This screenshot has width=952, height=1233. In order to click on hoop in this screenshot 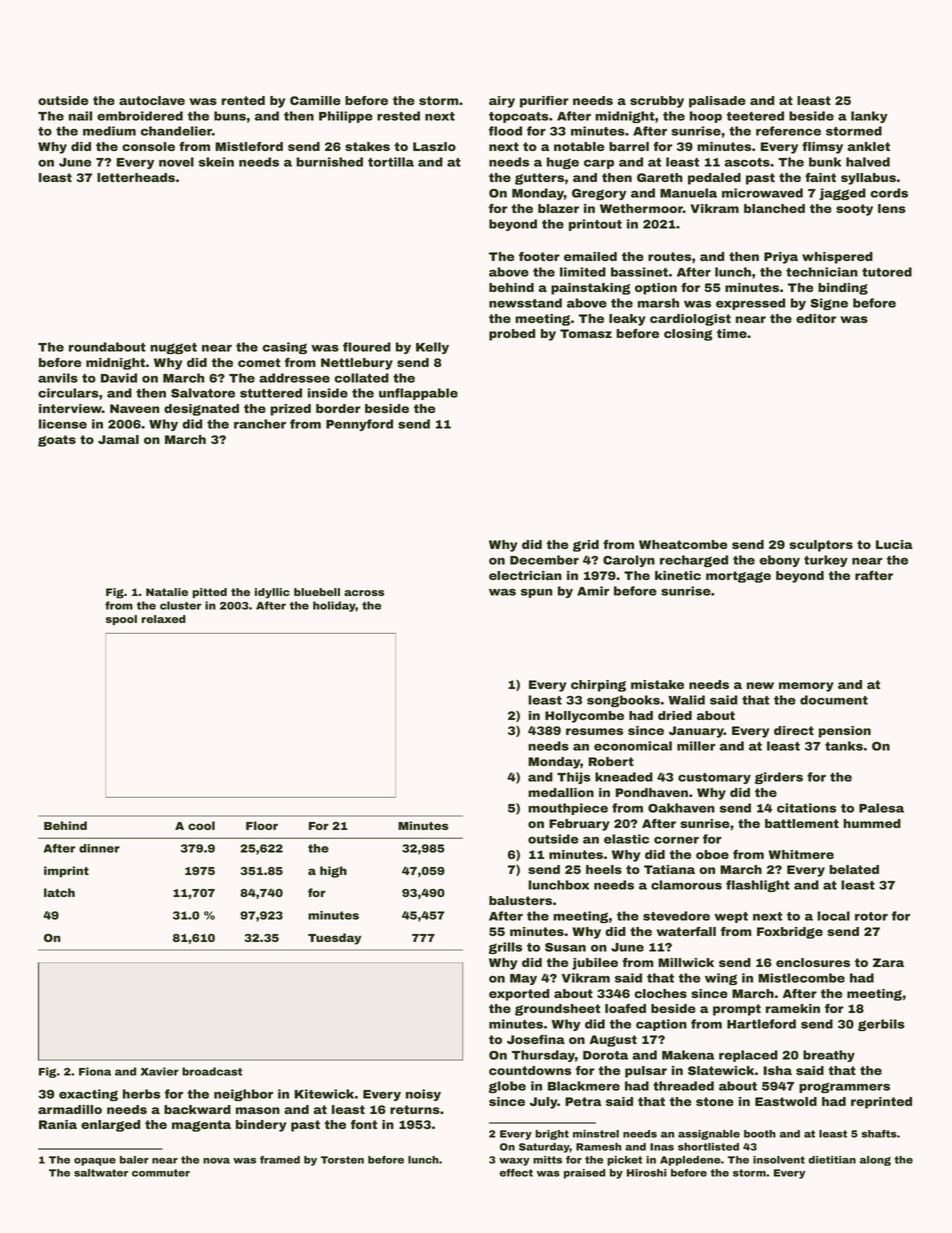, I will do `click(706, 117)`.
